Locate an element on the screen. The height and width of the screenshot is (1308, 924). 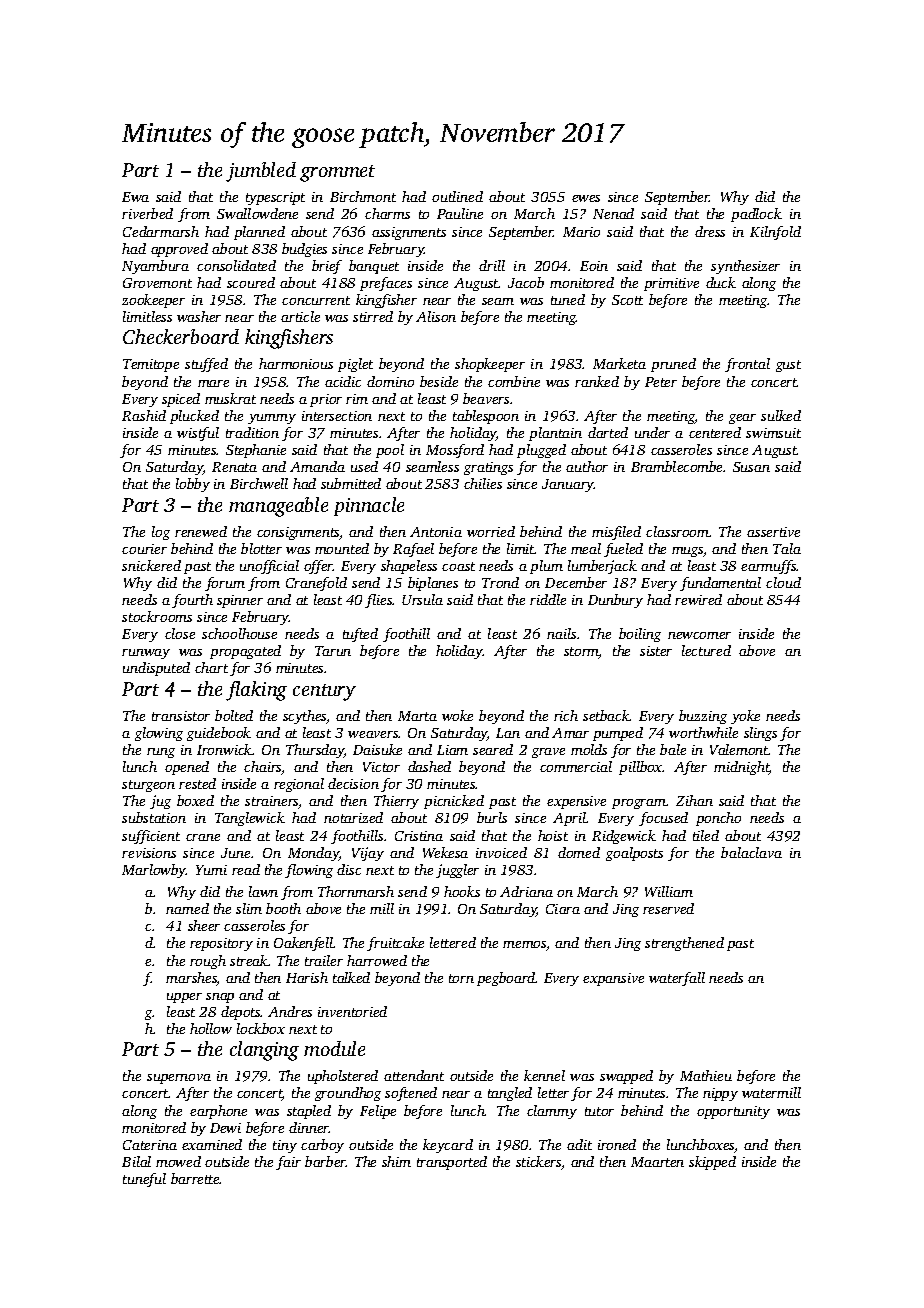
ironed is located at coordinates (617, 1144).
